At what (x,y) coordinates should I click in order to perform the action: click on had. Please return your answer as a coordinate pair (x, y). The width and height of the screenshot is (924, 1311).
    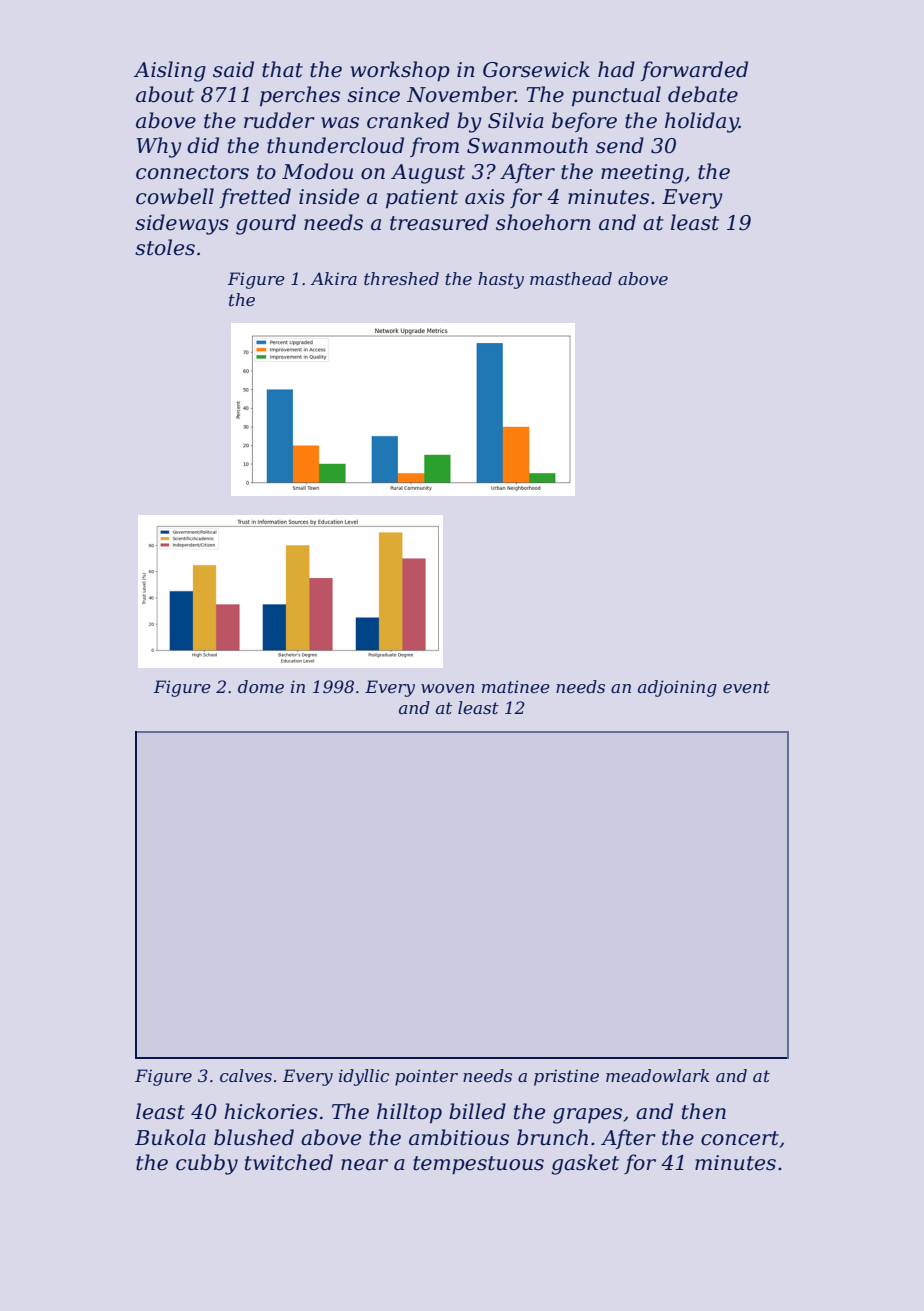
    Looking at the image, I should click on (616, 69).
